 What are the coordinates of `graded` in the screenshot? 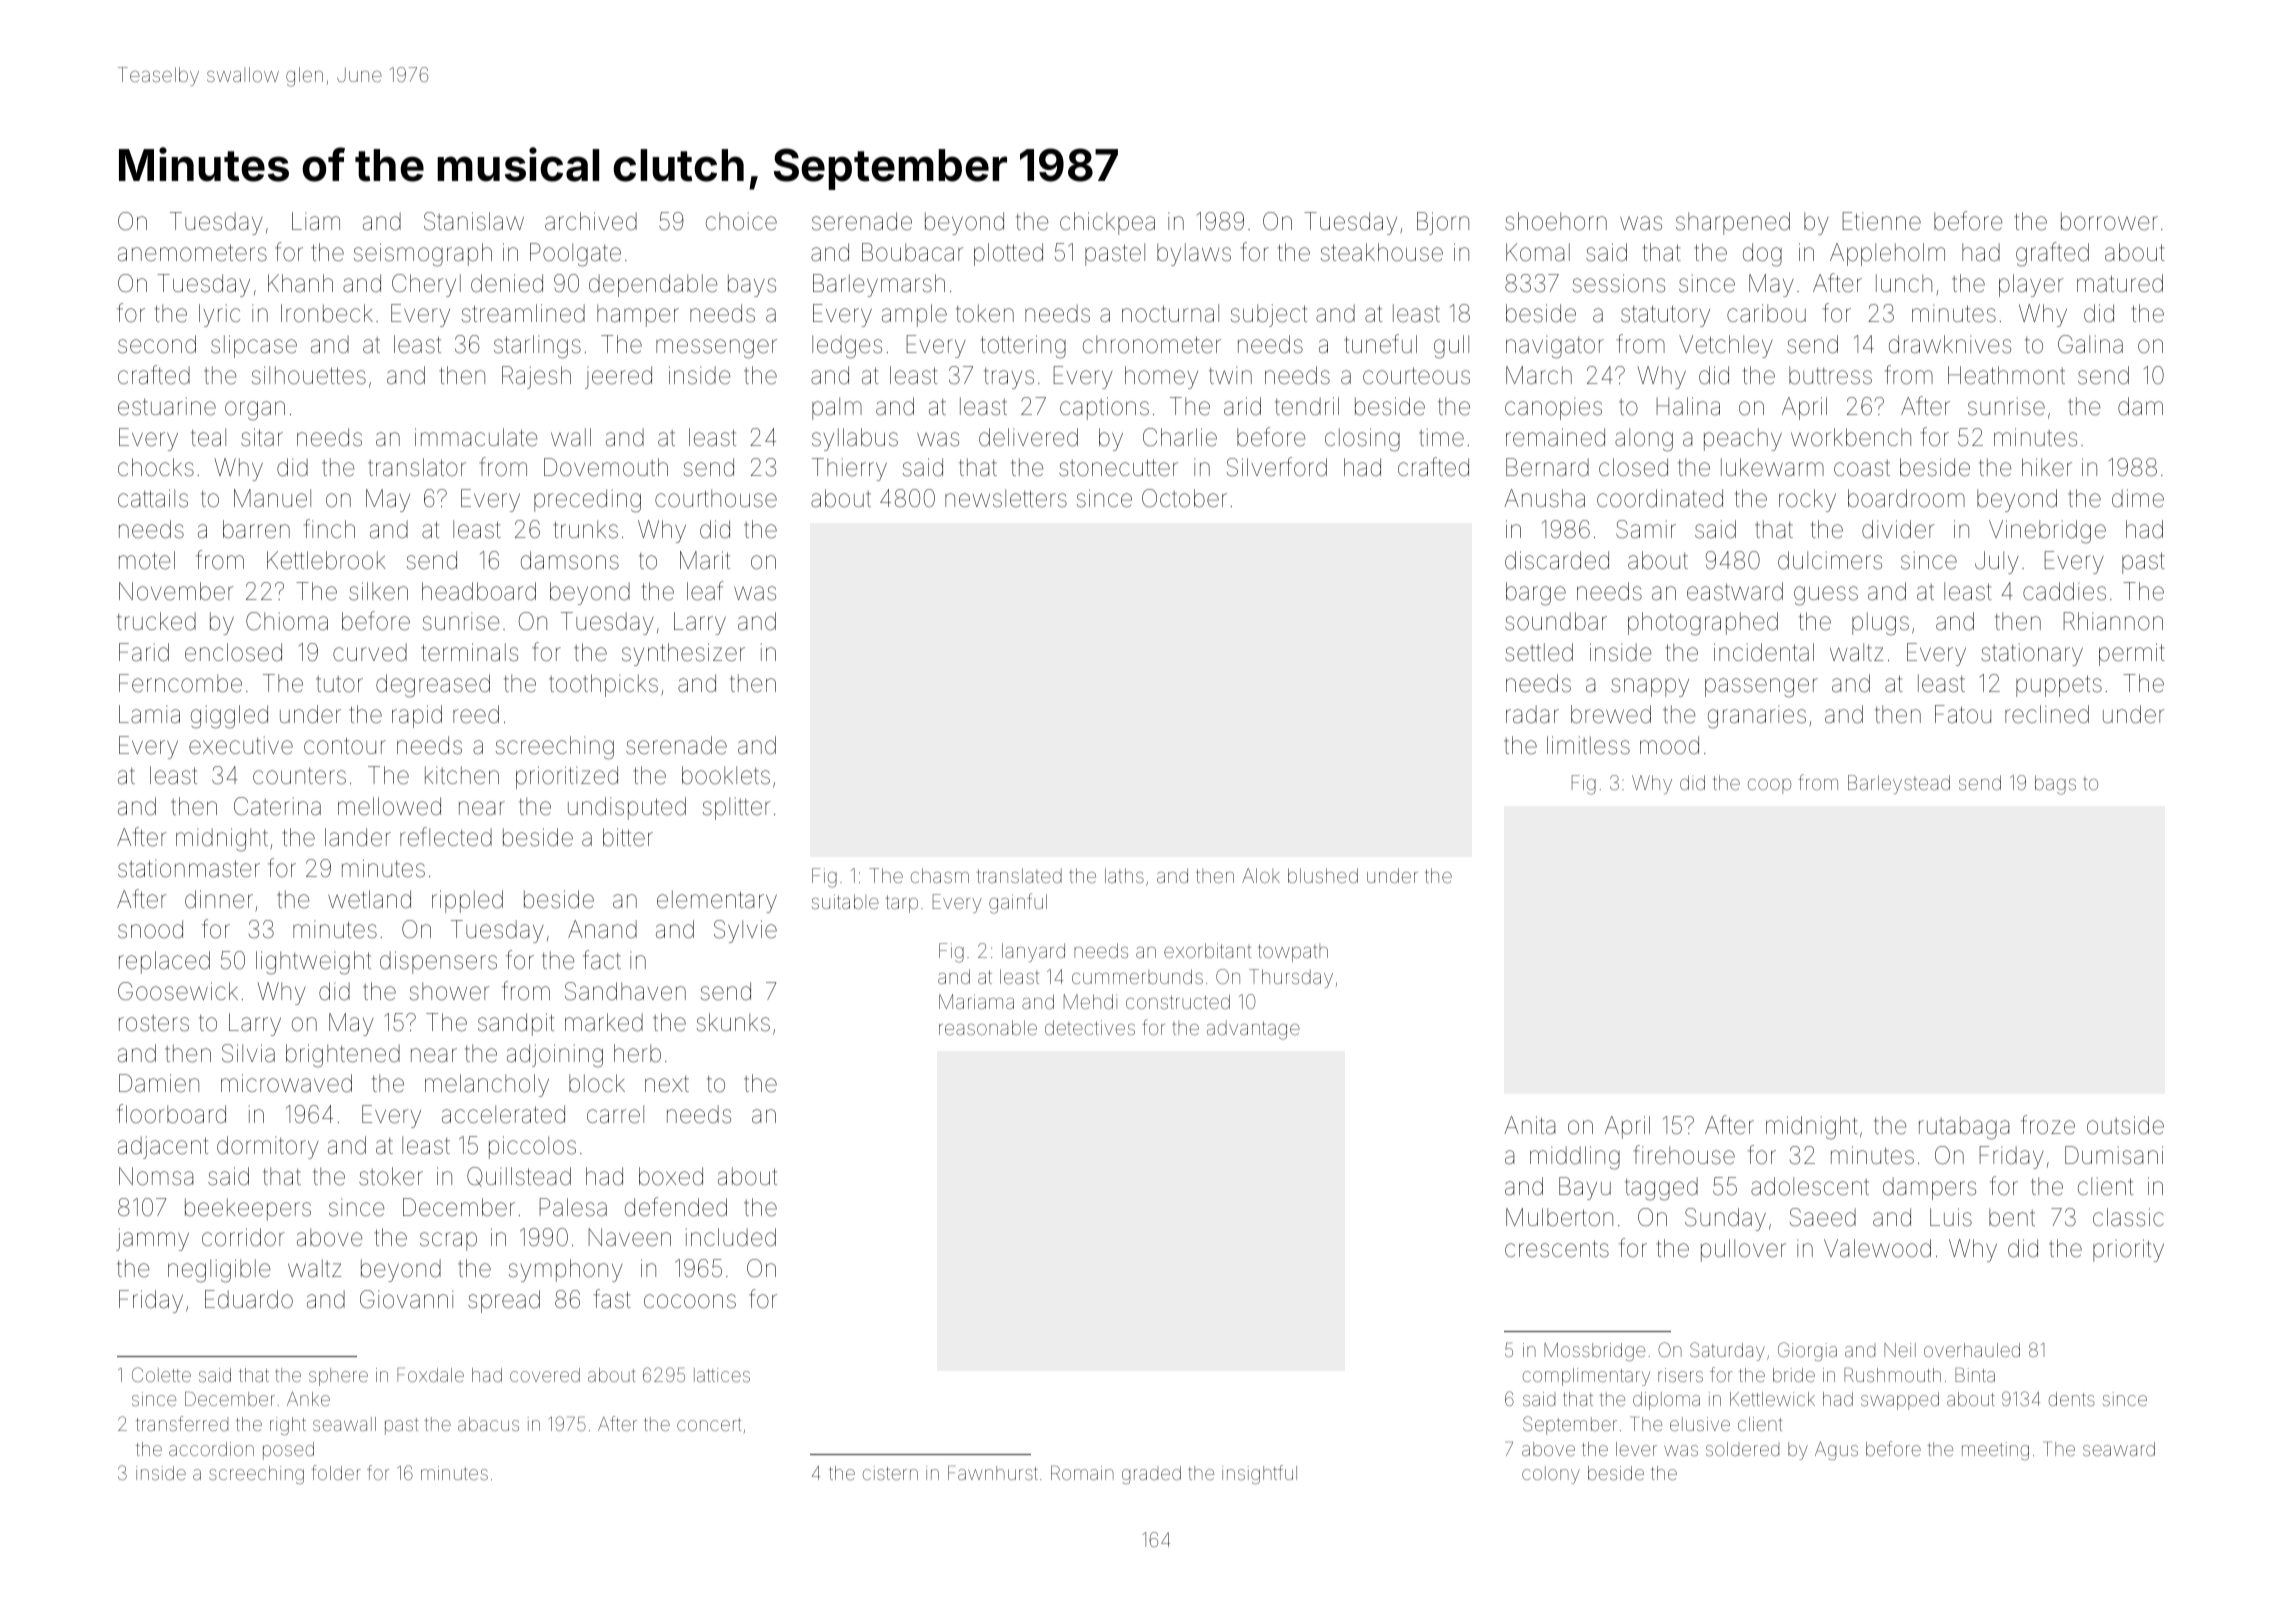 It's located at (1151, 1475).
